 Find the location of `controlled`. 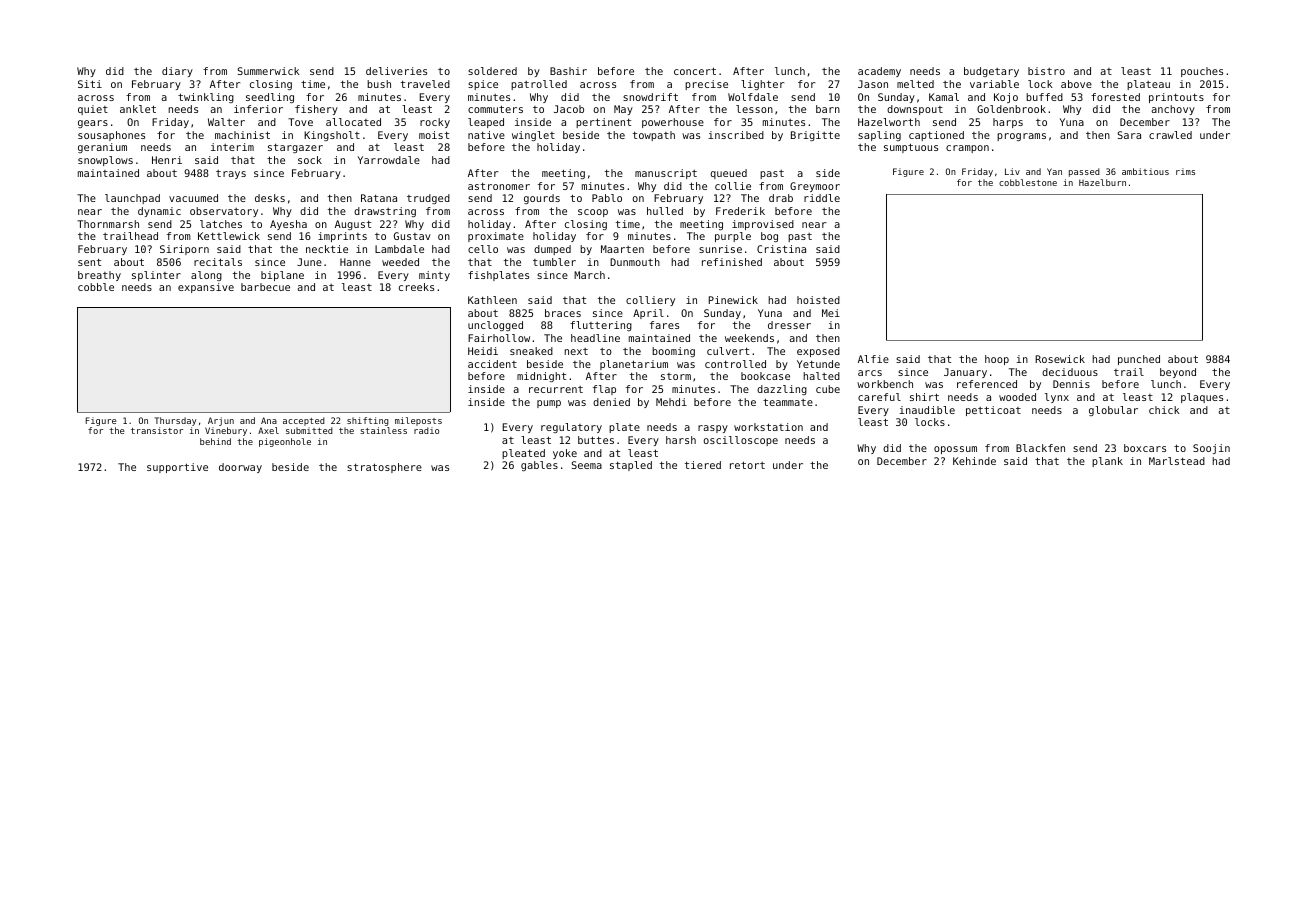

controlled is located at coordinates (735, 364).
